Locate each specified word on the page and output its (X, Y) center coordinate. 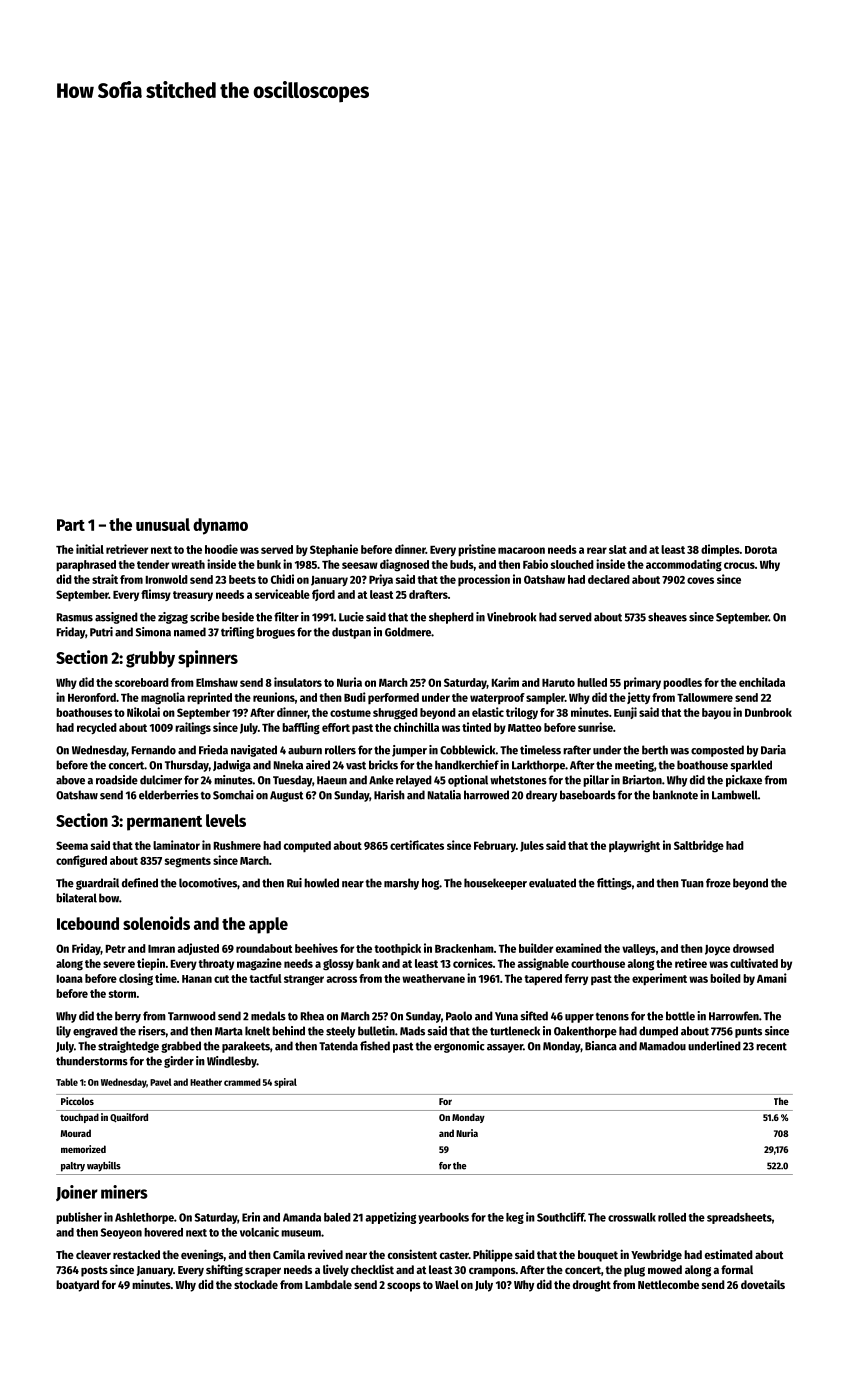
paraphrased (86, 566)
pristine (477, 550)
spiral (285, 1083)
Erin (251, 1217)
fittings (614, 884)
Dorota (761, 550)
